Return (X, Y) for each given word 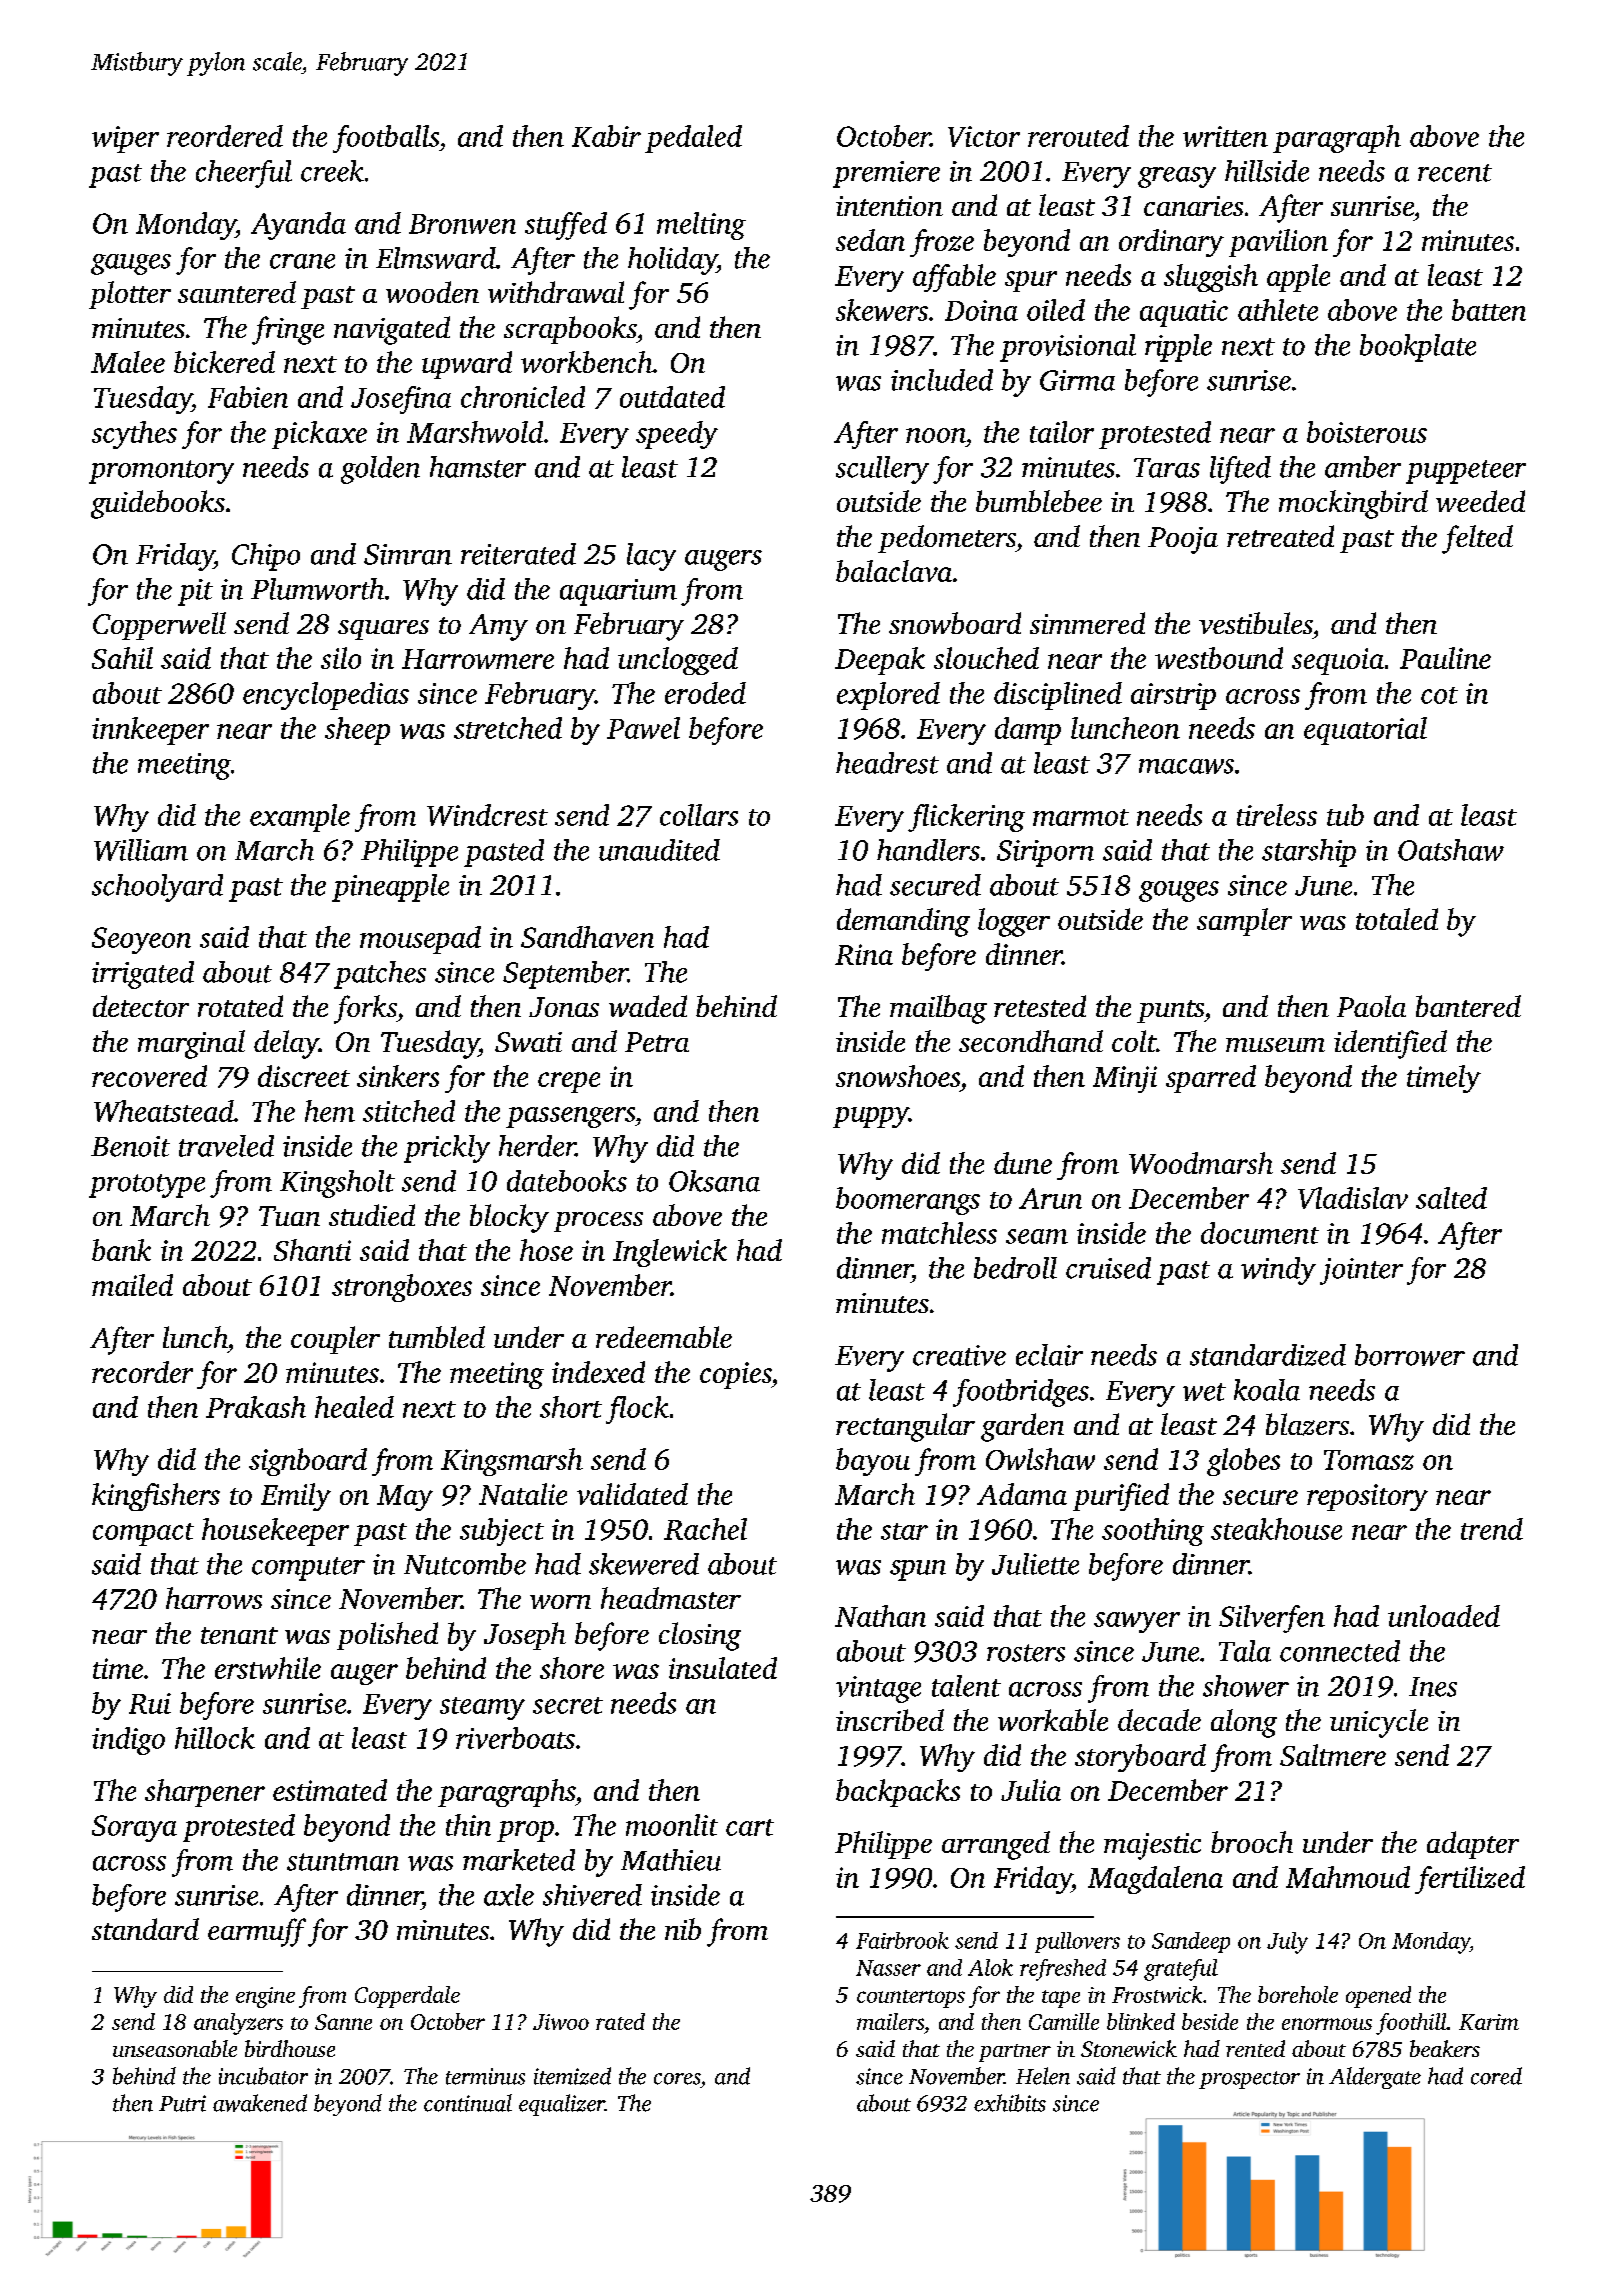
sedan (870, 240)
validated (632, 1494)
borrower (1410, 1355)
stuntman (343, 1862)
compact (143, 1534)
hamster (478, 467)
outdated (672, 397)
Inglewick (670, 1253)
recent (1455, 173)
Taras (1167, 468)
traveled (226, 1146)
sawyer (1137, 1622)
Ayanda (298, 226)
